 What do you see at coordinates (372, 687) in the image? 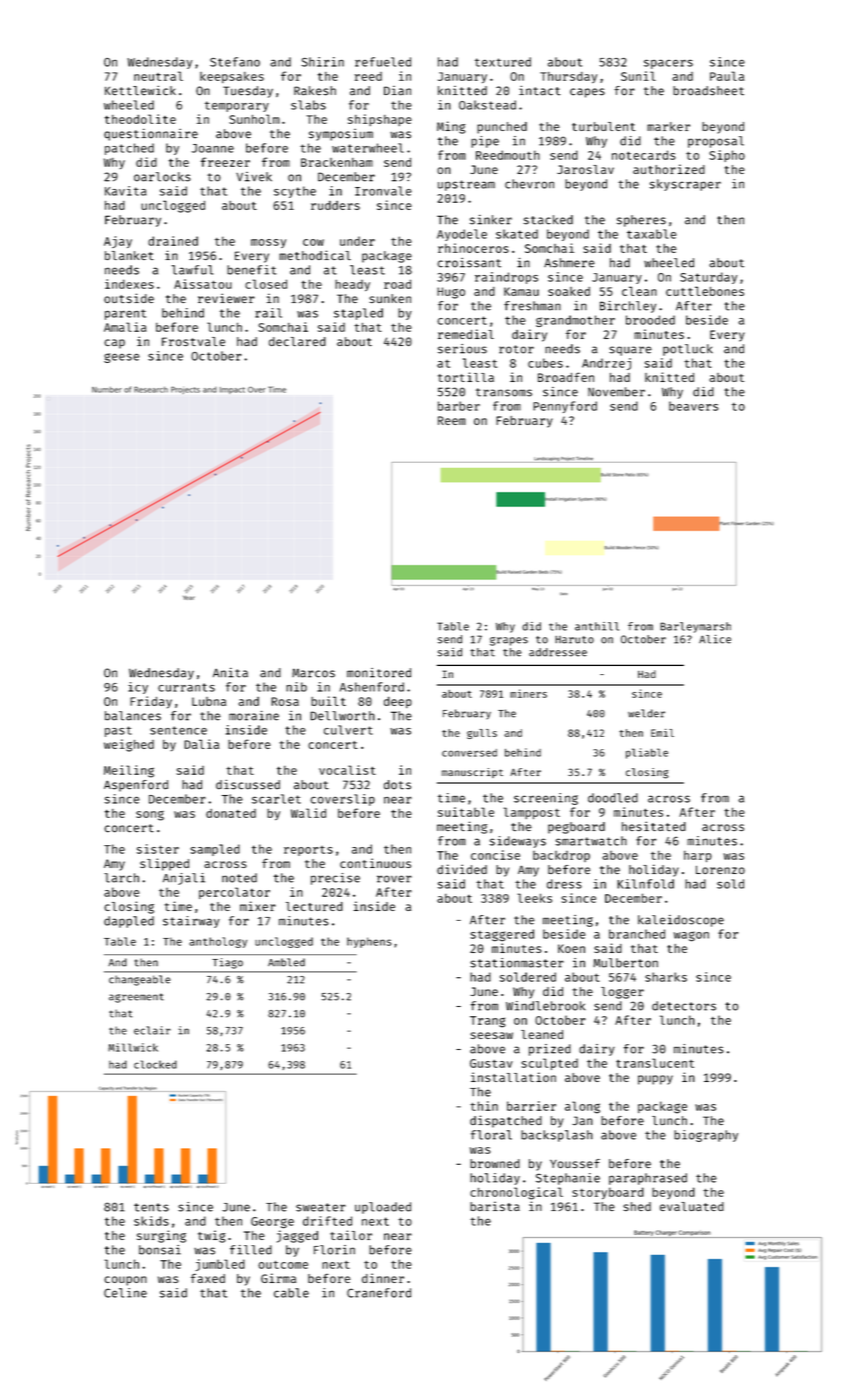
I see `Ashenford` at bounding box center [372, 687].
